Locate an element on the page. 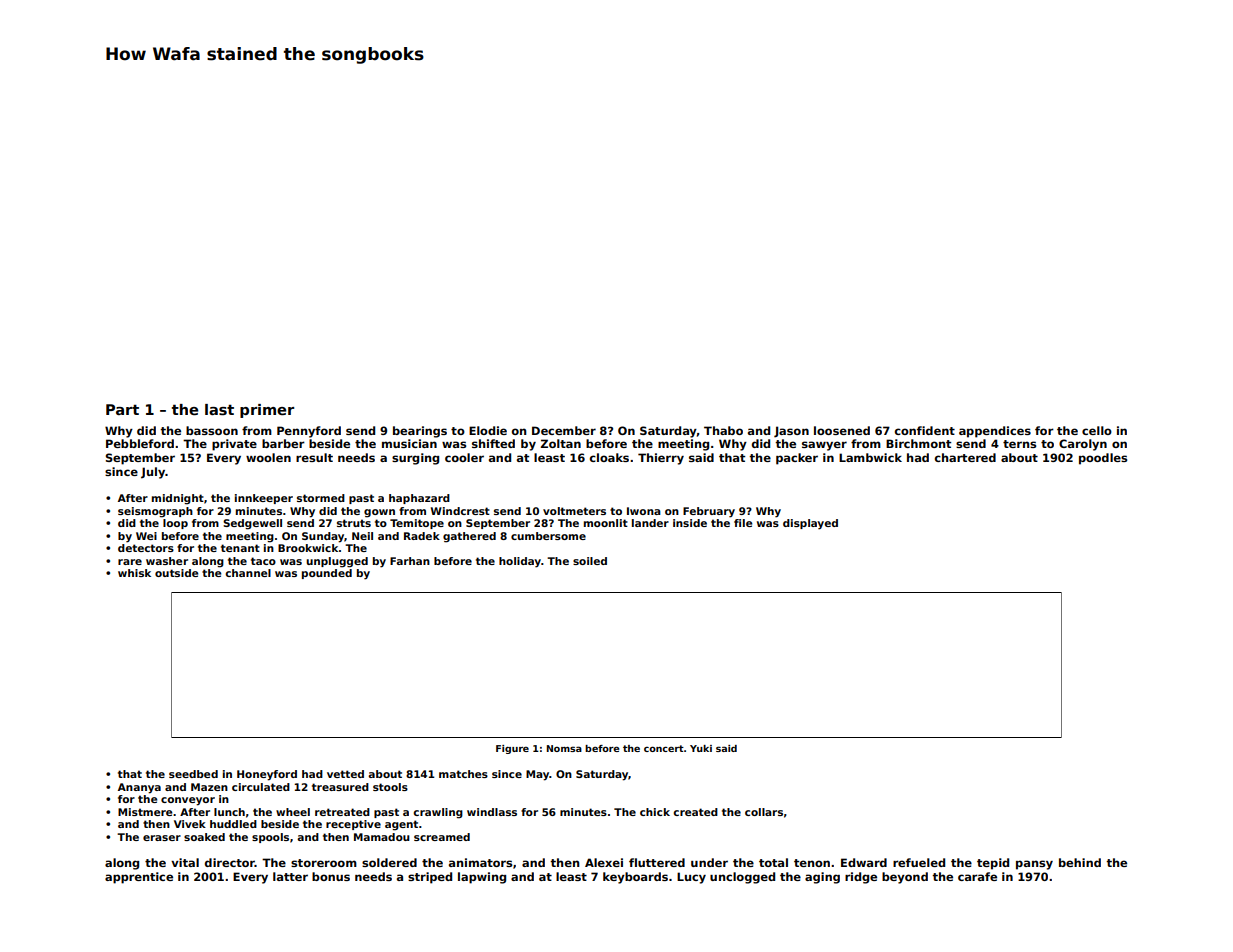  haphazard is located at coordinates (419, 499).
